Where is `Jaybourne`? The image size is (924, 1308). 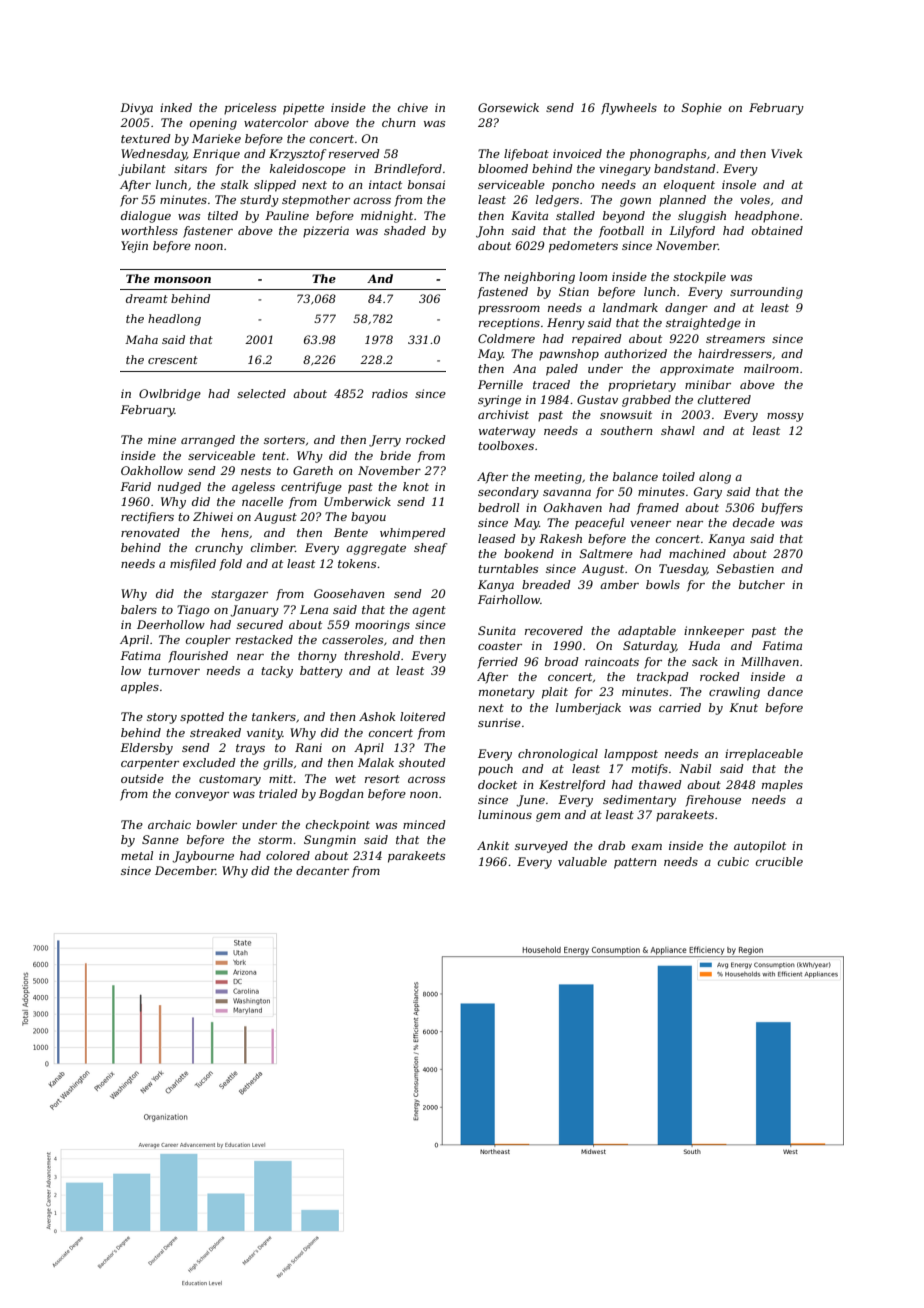
Jaybourne is located at coordinates (203, 857).
